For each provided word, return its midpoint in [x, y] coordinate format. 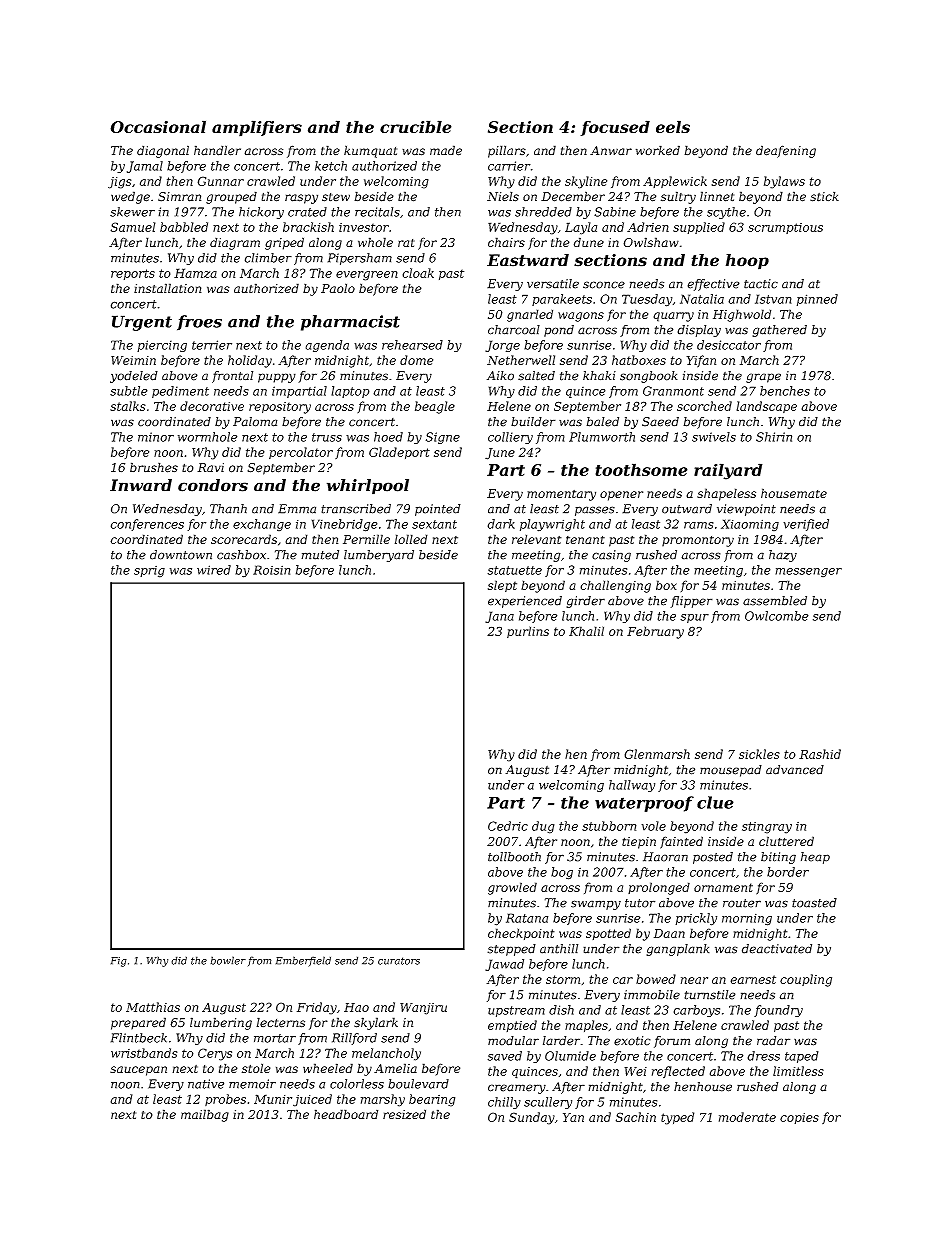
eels [673, 126]
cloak [418, 273]
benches [785, 391]
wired [214, 570]
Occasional [158, 126]
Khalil [586, 631]
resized [404, 1114]
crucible [416, 126]
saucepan [138, 1071]
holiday [250, 361]
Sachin [636, 1117]
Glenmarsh [657, 754]
